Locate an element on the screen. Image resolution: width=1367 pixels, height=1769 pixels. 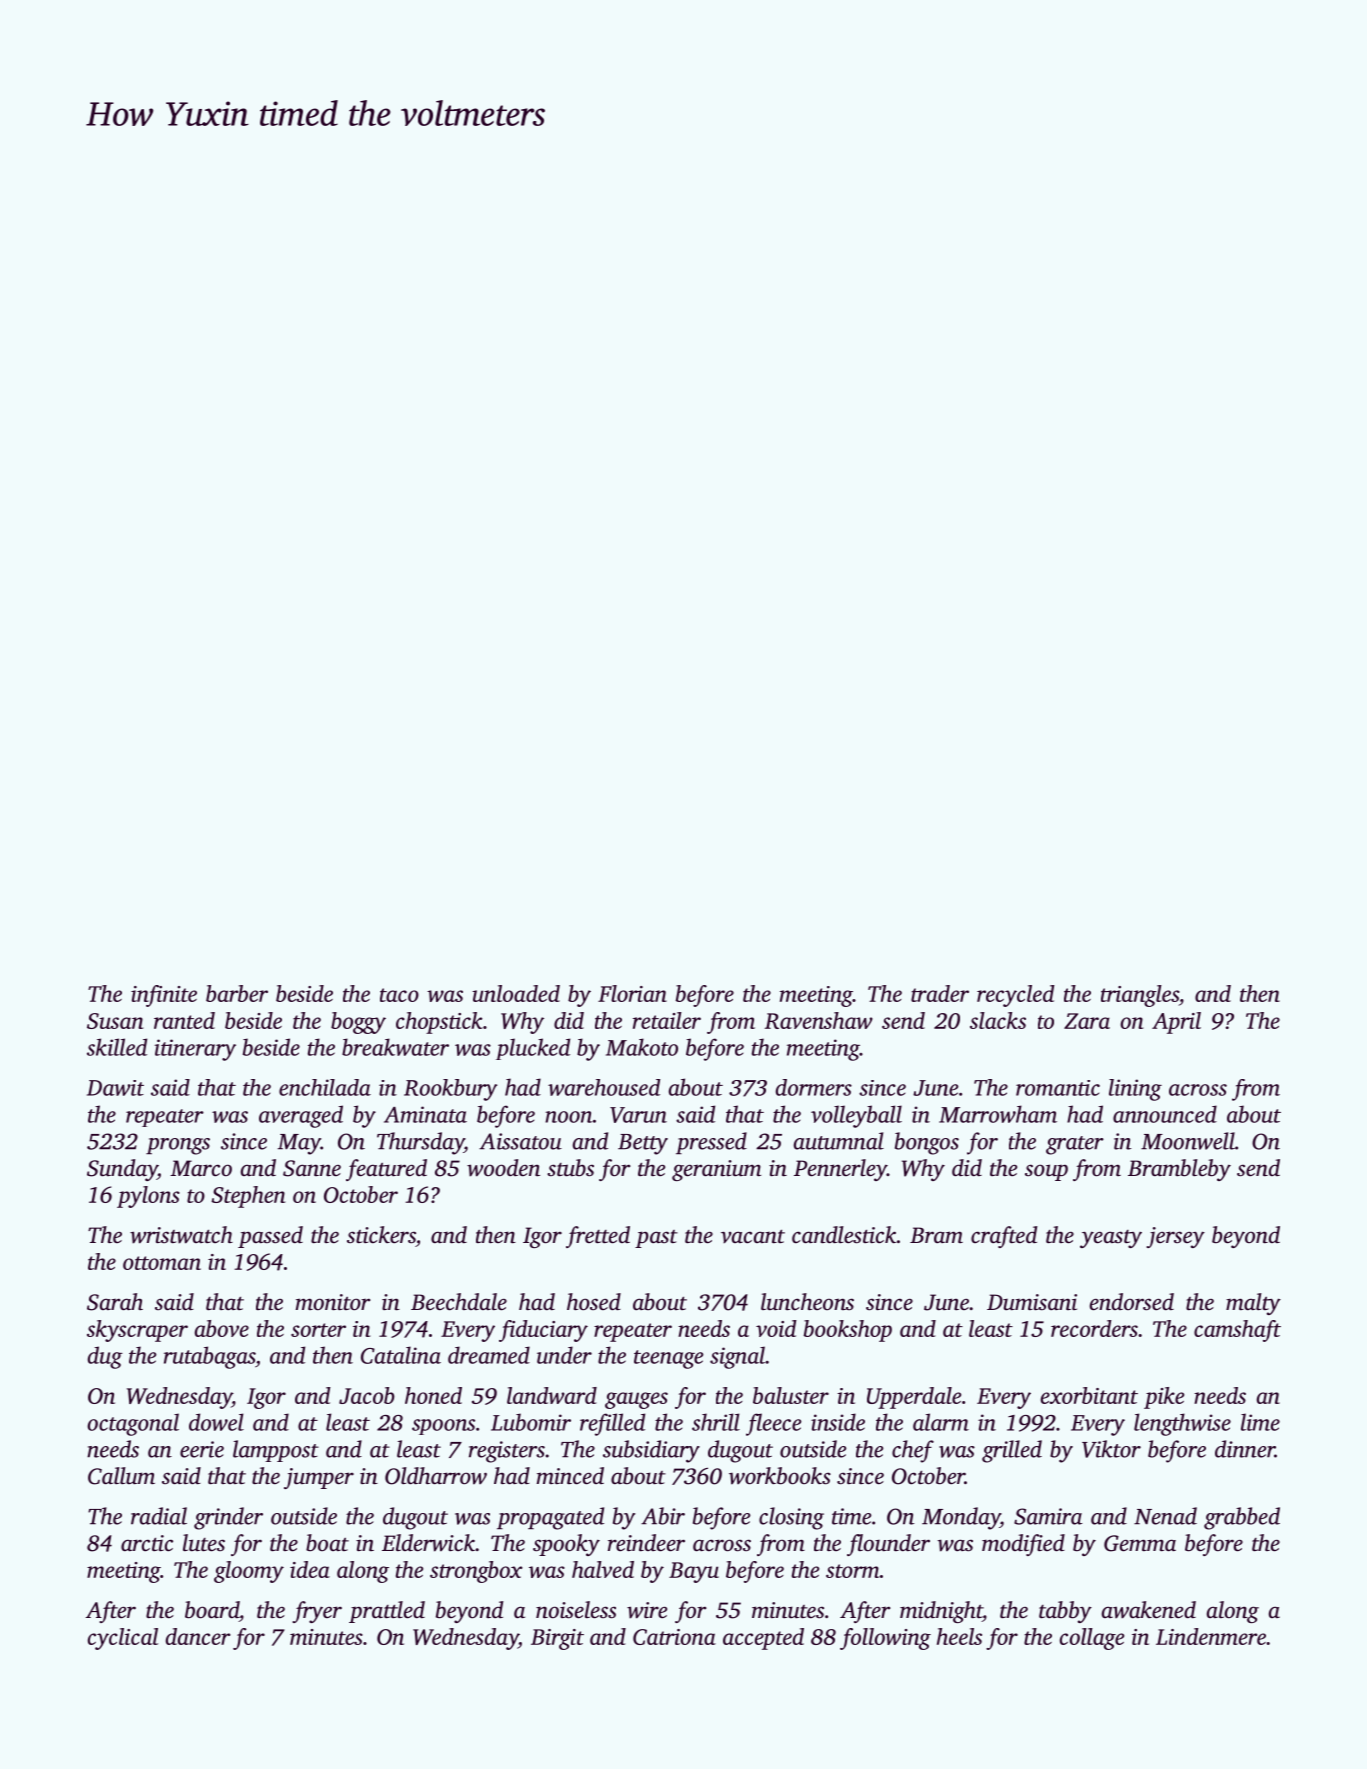
prattled is located at coordinates (387, 1612).
